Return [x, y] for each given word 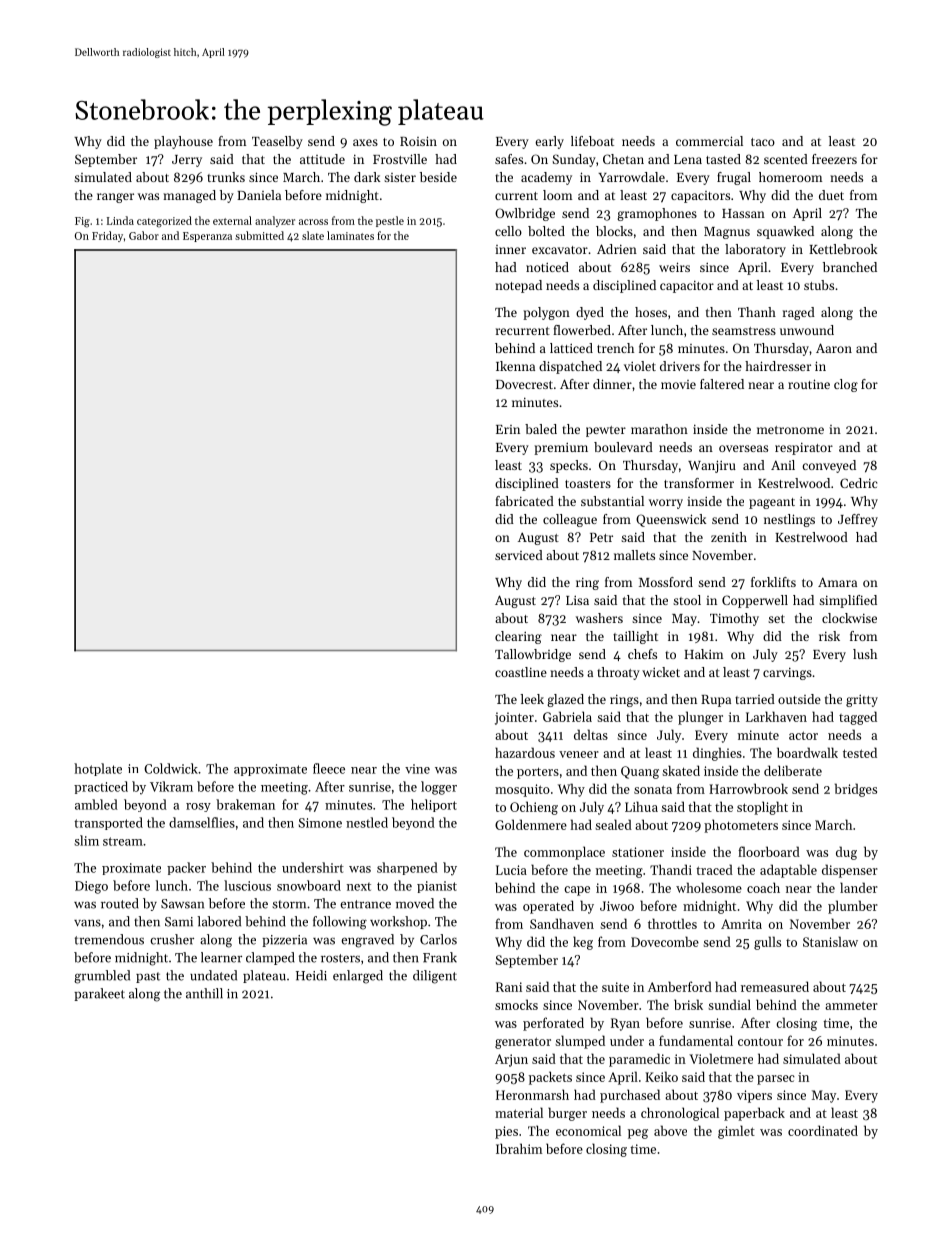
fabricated [524, 501]
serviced [519, 555]
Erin [508, 429]
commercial [709, 141]
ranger [115, 198]
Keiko [661, 1076]
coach [763, 887]
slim [87, 840]
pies [506, 1132]
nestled [367, 822]
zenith [729, 537]
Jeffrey [858, 520]
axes [365, 142]
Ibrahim [519, 1148]
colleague [570, 520]
